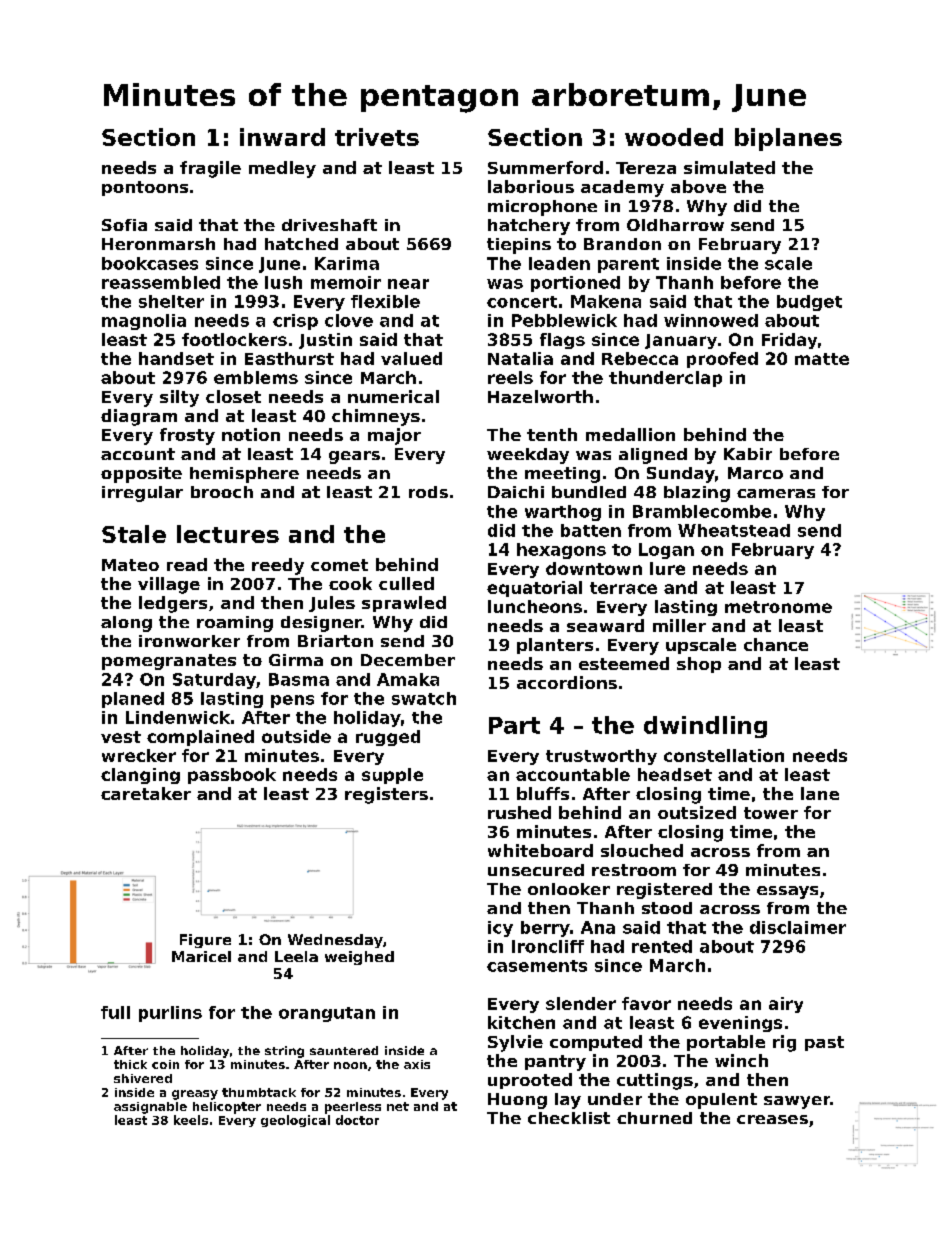  I want to click on icy, so click(500, 929).
